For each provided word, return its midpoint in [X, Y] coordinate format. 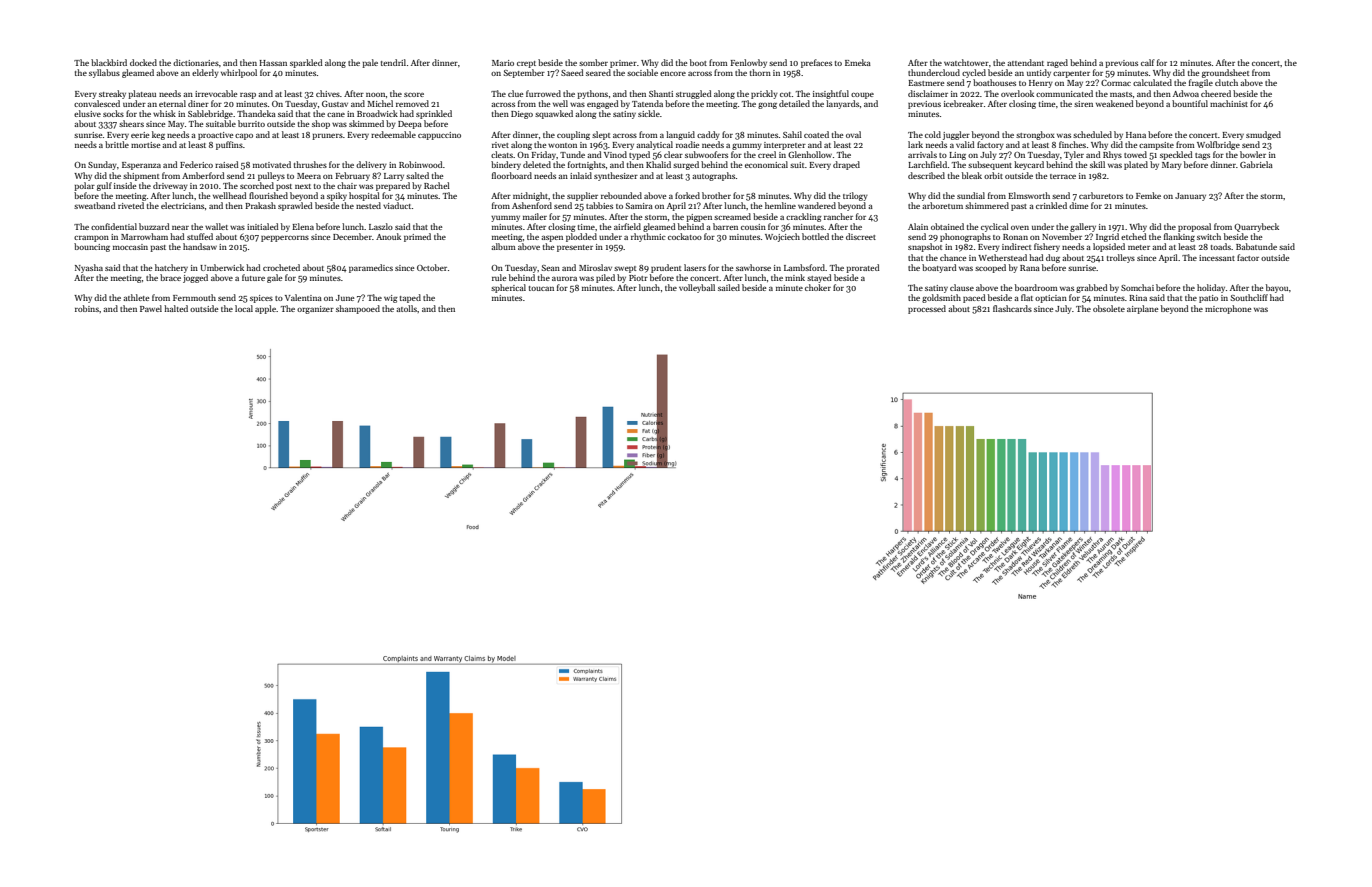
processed [927, 309]
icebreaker [963, 103]
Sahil [792, 134]
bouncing [92, 247]
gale [274, 278]
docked [143, 62]
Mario [503, 63]
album [504, 246]
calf [1148, 62]
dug [1053, 258]
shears [131, 123]
